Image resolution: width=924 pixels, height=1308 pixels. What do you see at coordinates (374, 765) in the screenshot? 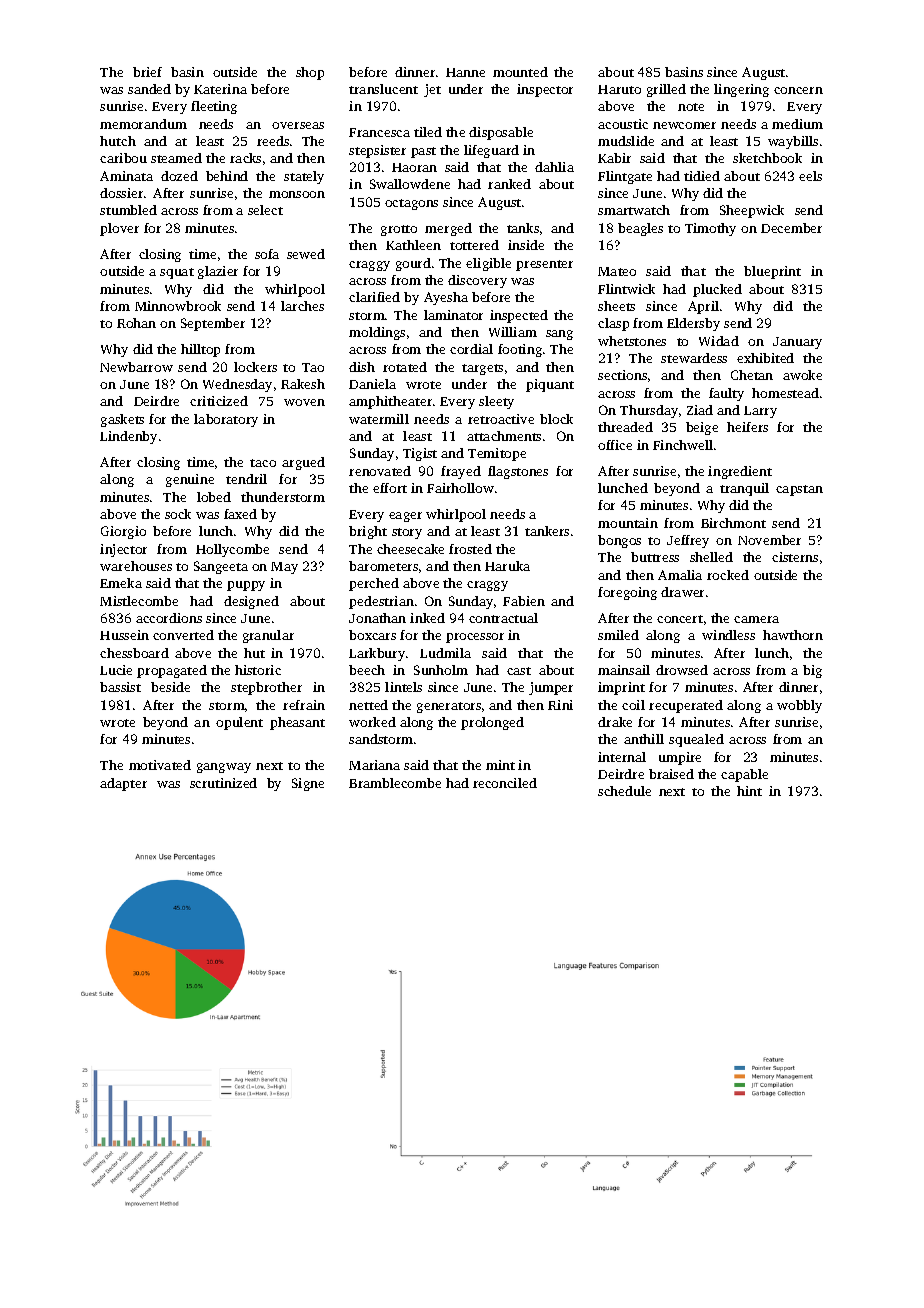
I see `Mariana` at bounding box center [374, 765].
